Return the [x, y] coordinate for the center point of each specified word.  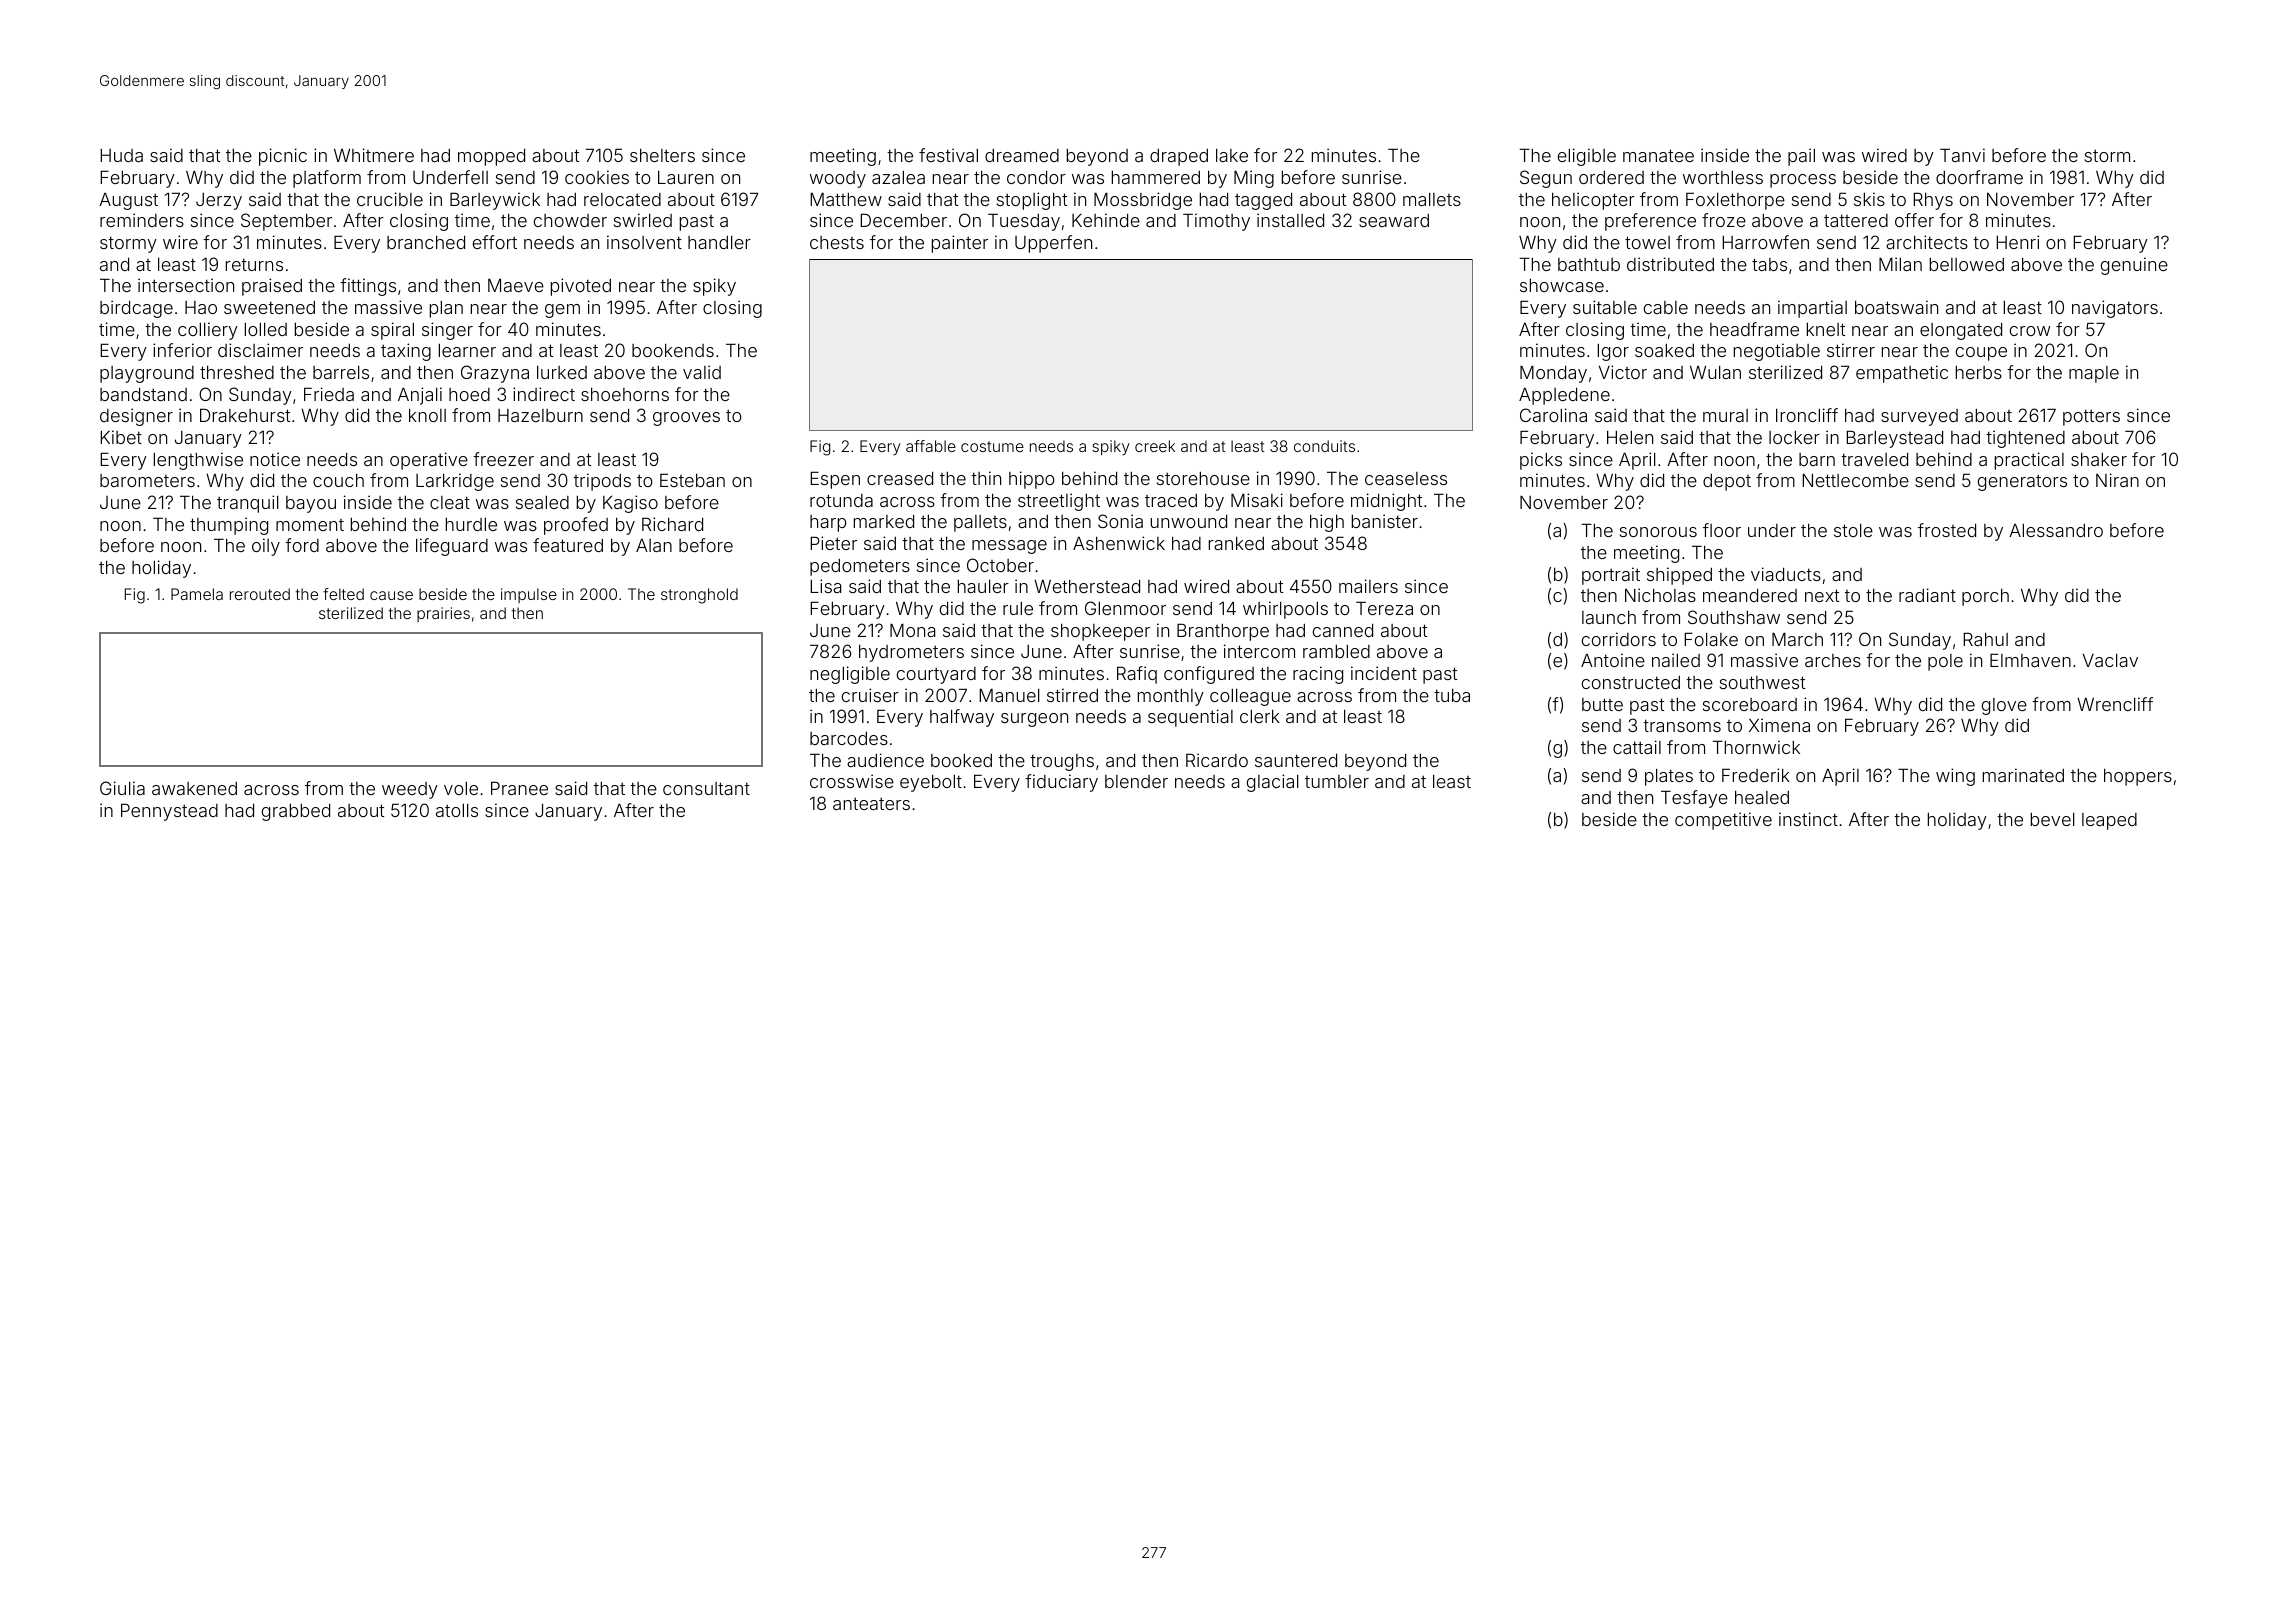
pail [1801, 157]
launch [1609, 617]
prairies [443, 614]
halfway [962, 718]
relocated [622, 199]
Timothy [1216, 222]
